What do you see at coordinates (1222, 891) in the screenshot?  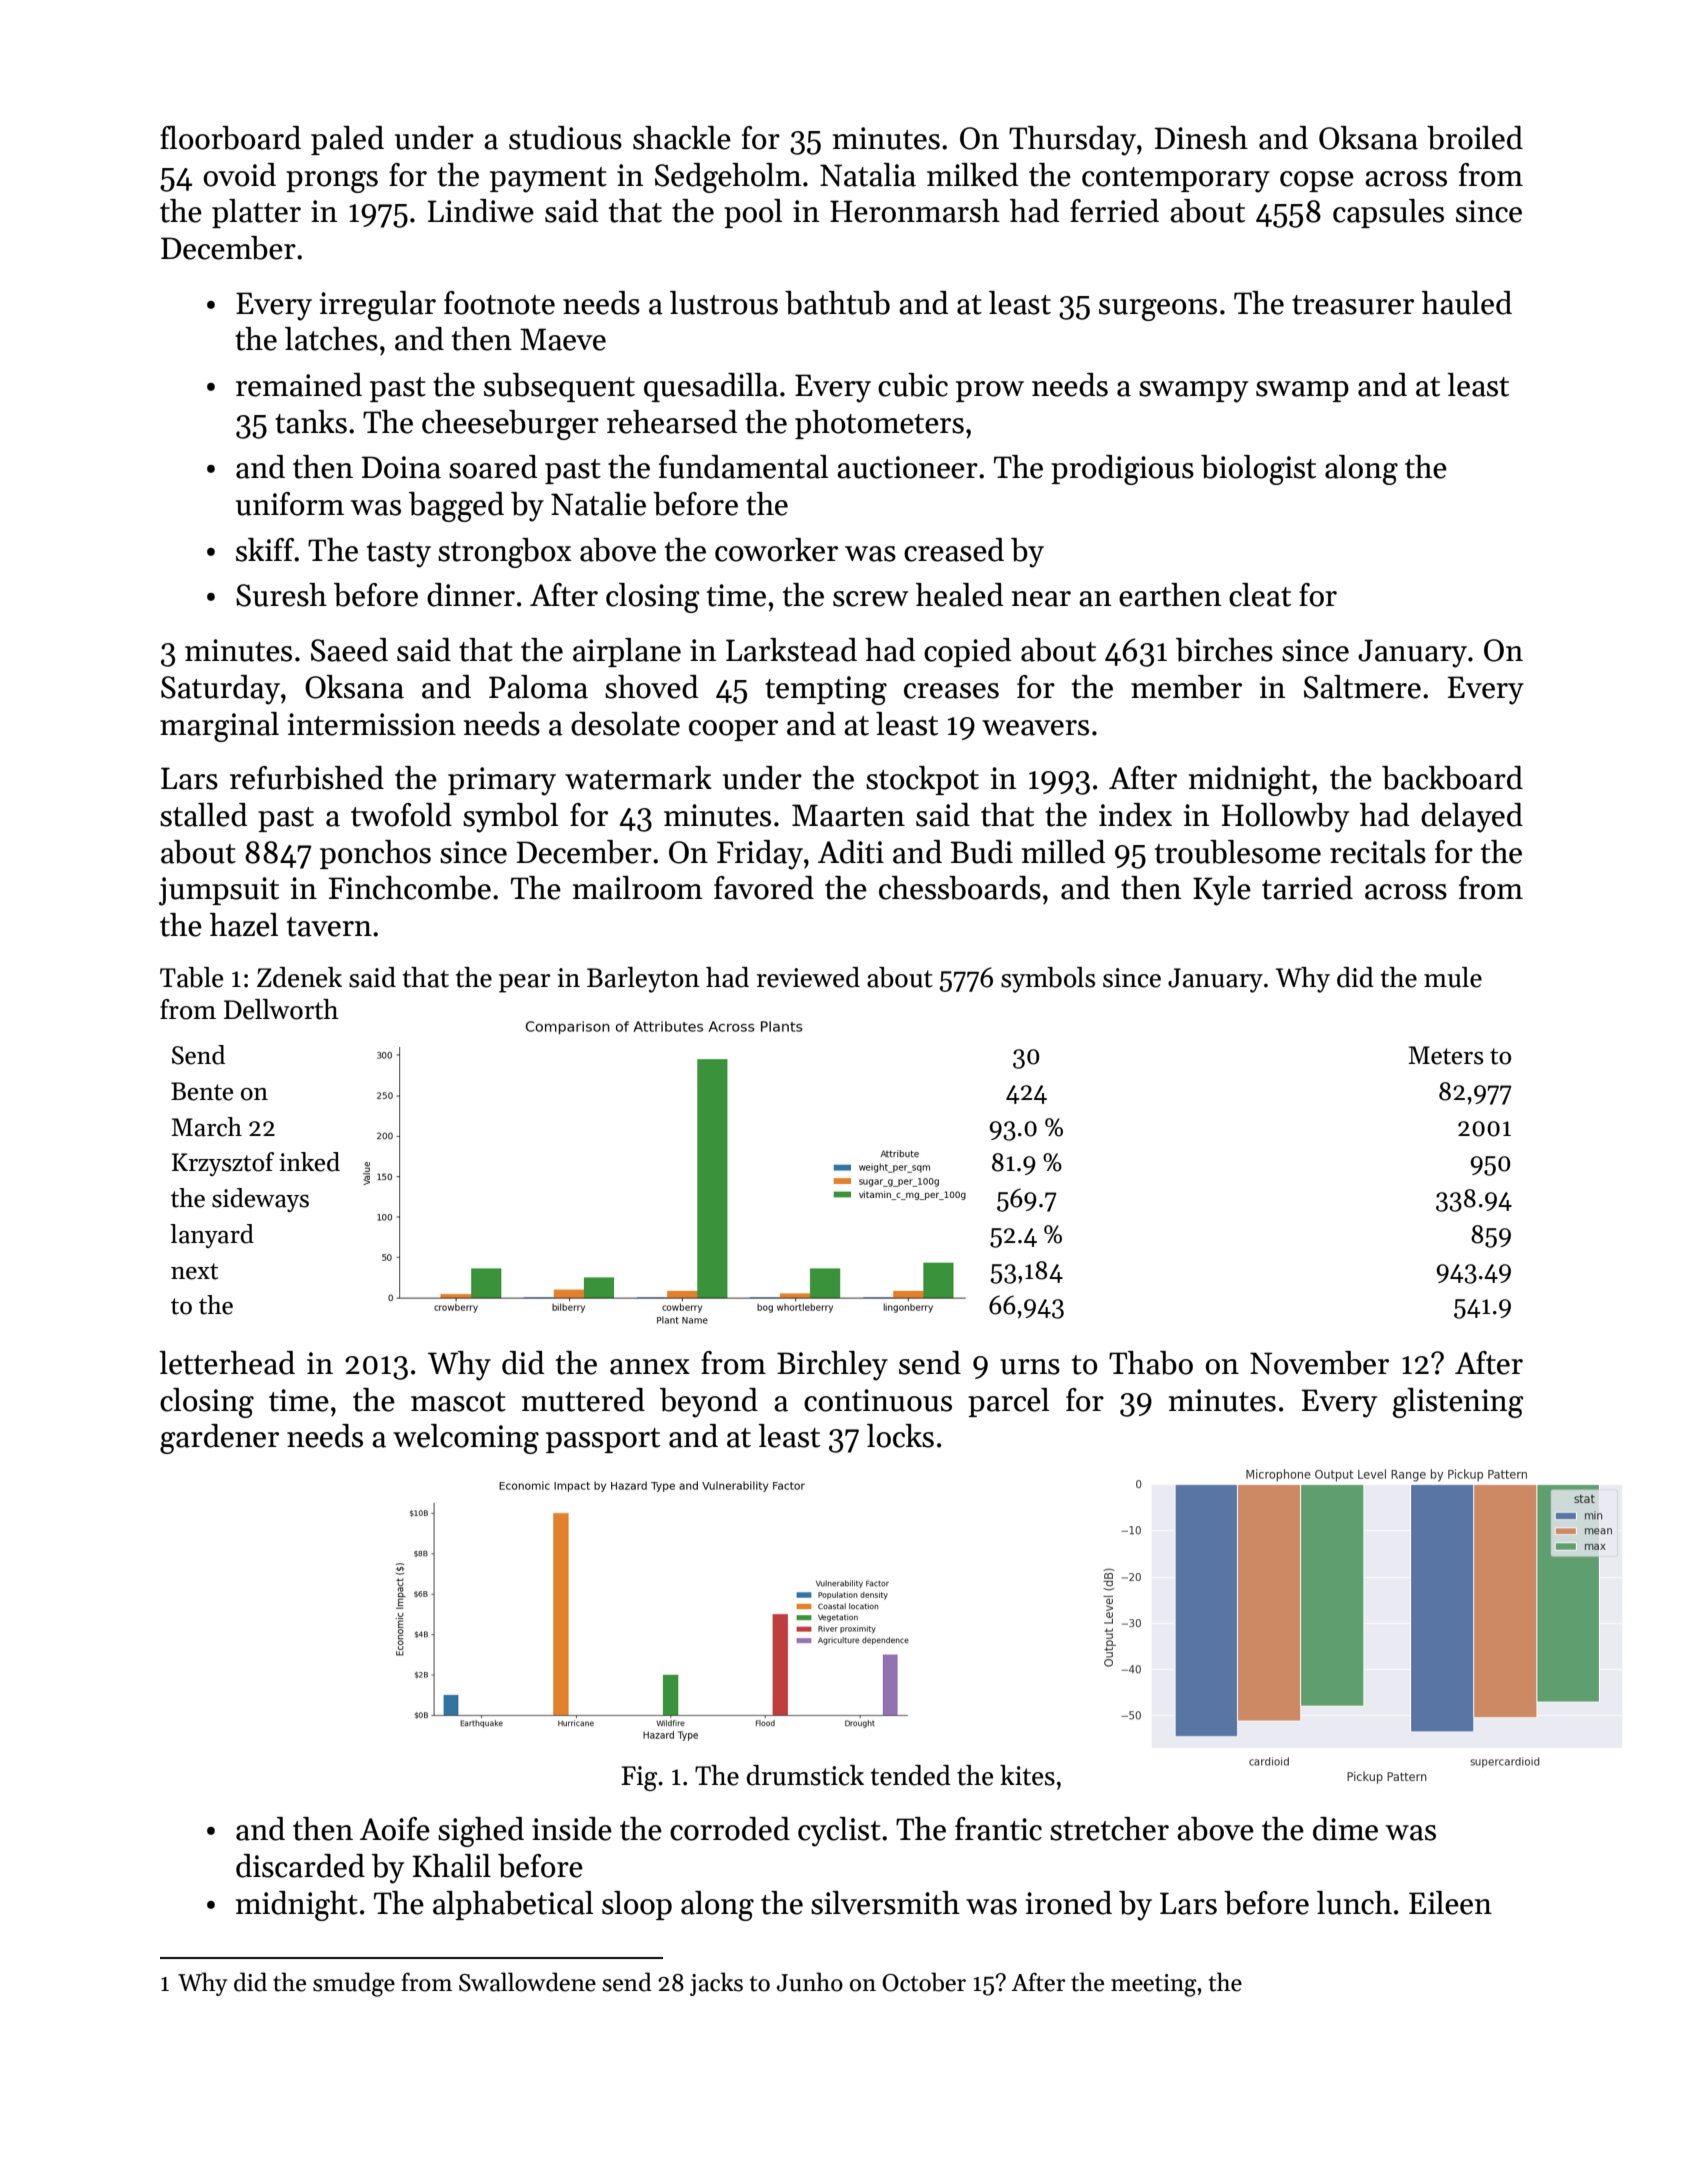 I see `Kyle` at bounding box center [1222, 891].
